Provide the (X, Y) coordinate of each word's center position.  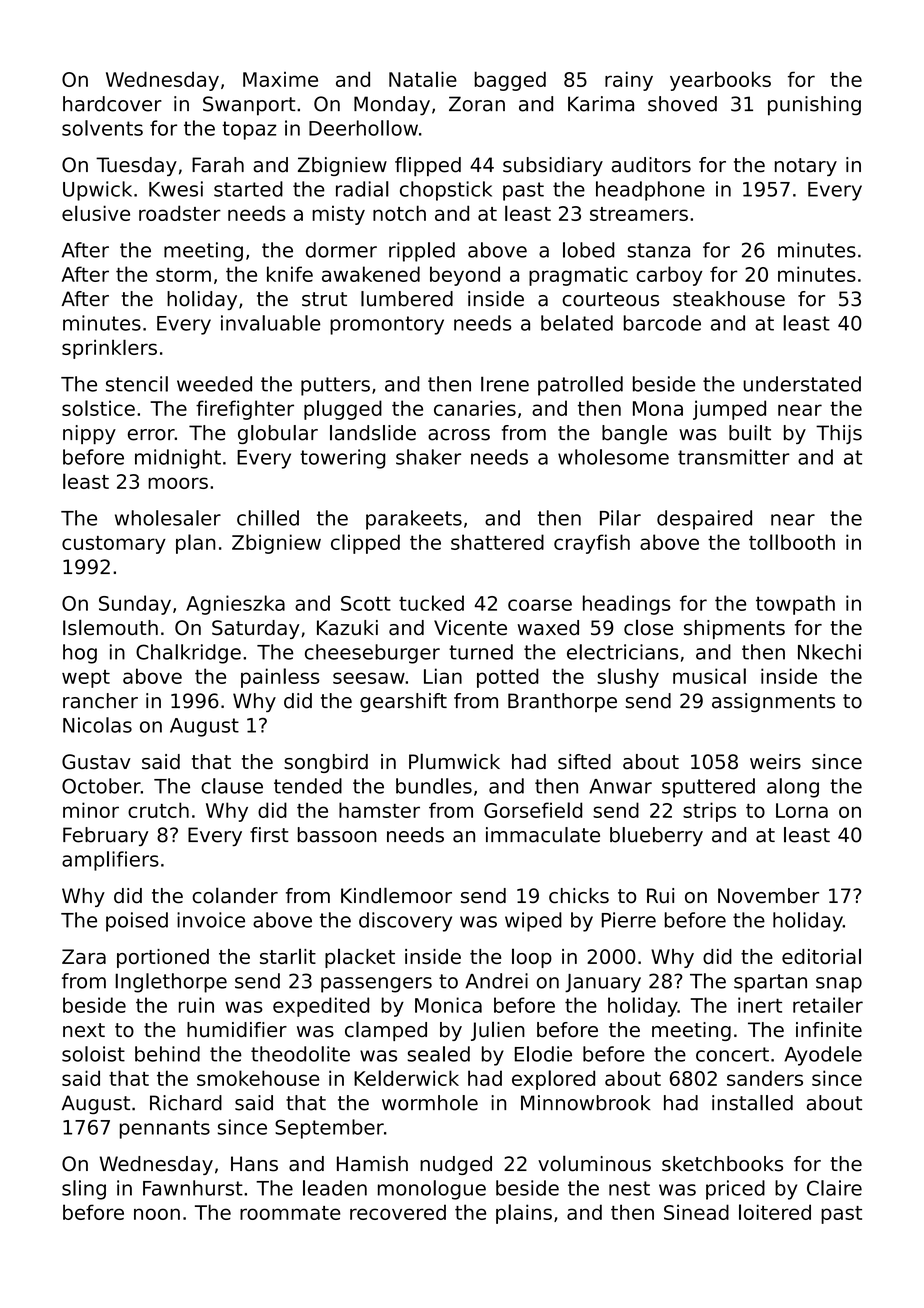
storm (183, 275)
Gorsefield (533, 810)
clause (232, 786)
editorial (821, 956)
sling (84, 1190)
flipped (428, 166)
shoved (682, 104)
